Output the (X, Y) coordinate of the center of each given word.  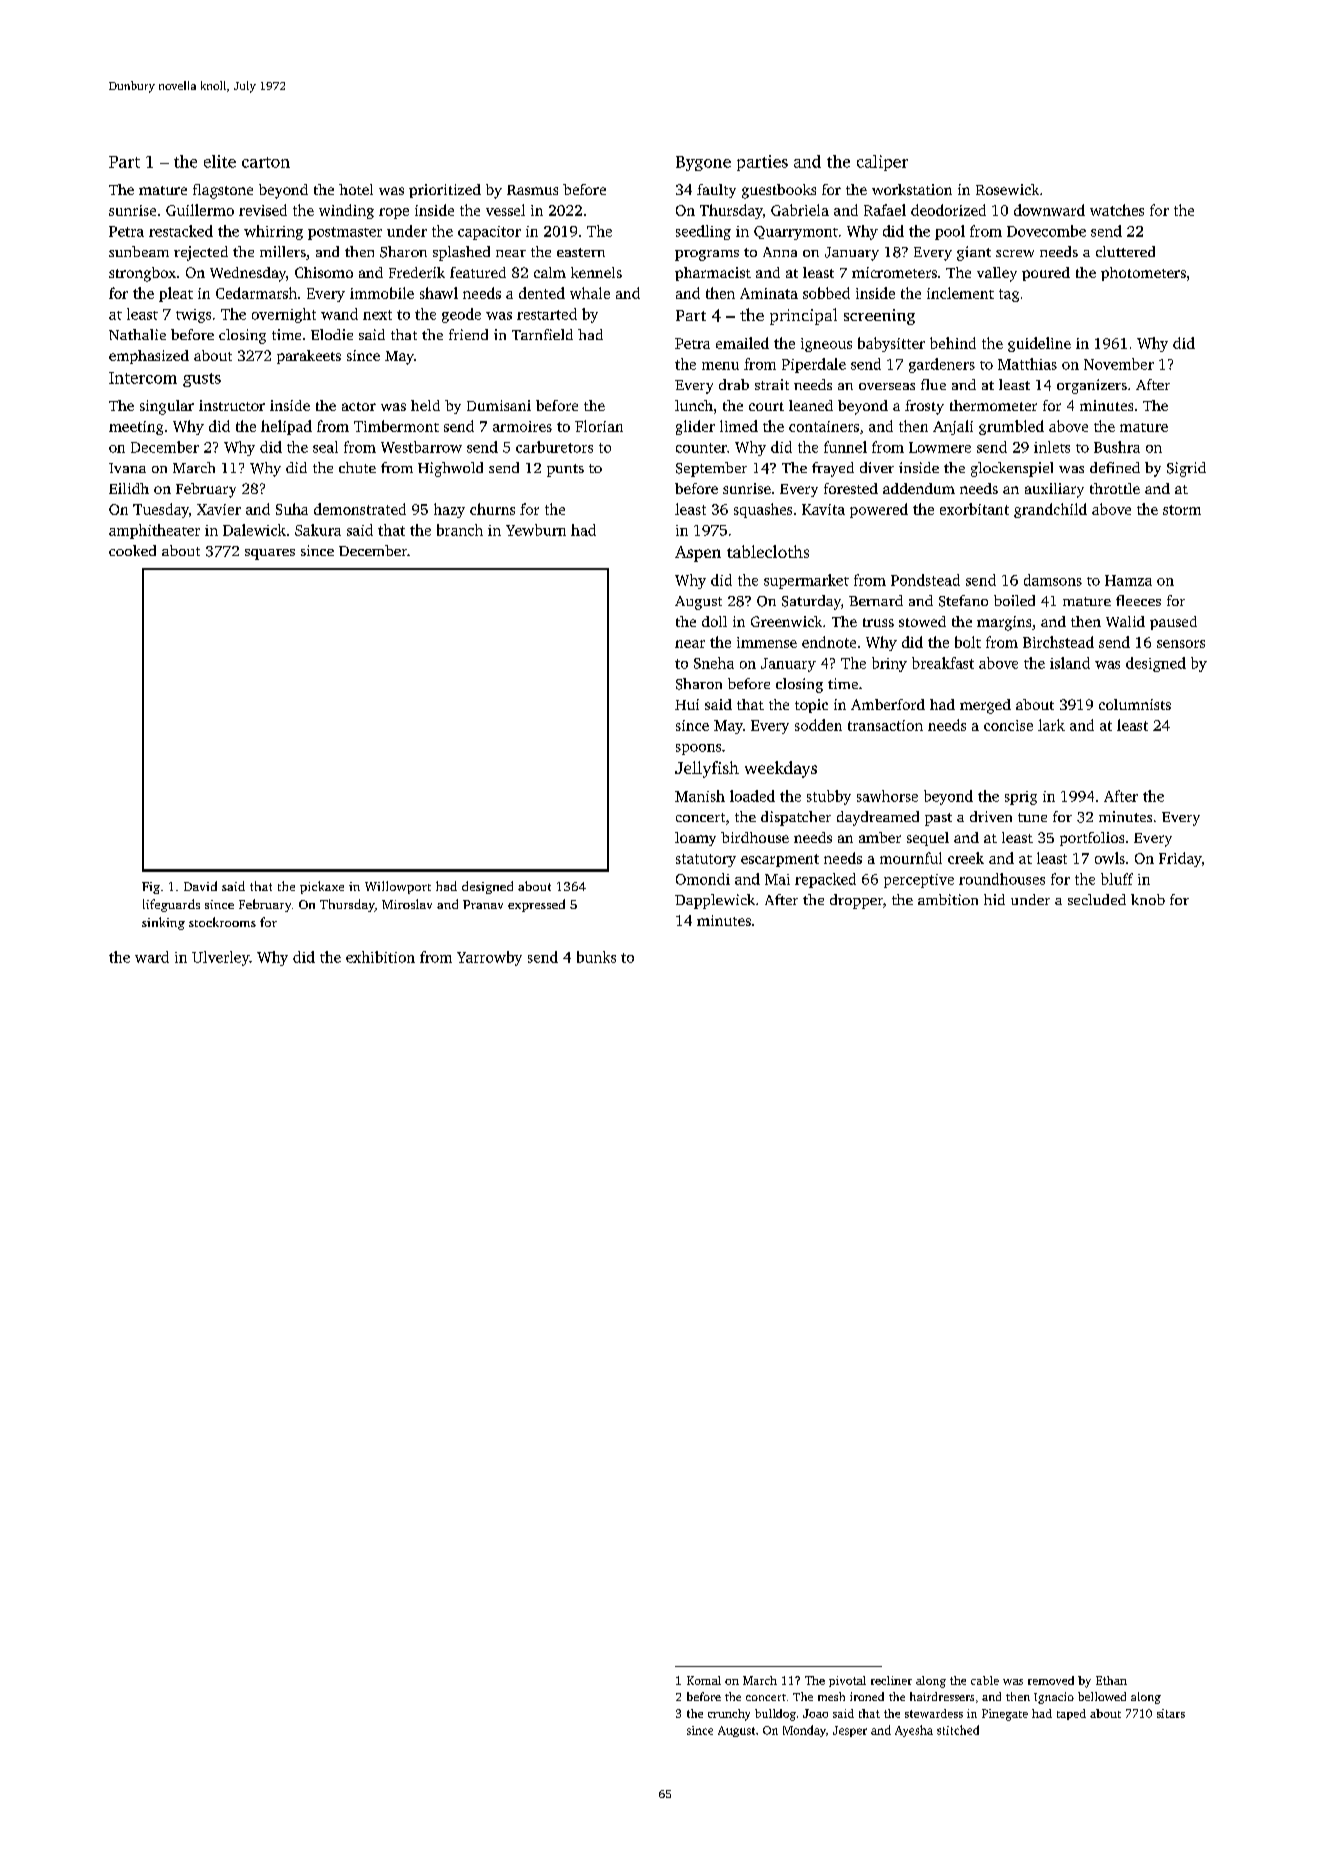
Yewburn (536, 530)
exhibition (380, 957)
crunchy (729, 1715)
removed (1051, 1680)
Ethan (1111, 1680)
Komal (704, 1680)
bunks (596, 957)
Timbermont (396, 426)
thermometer (993, 405)
